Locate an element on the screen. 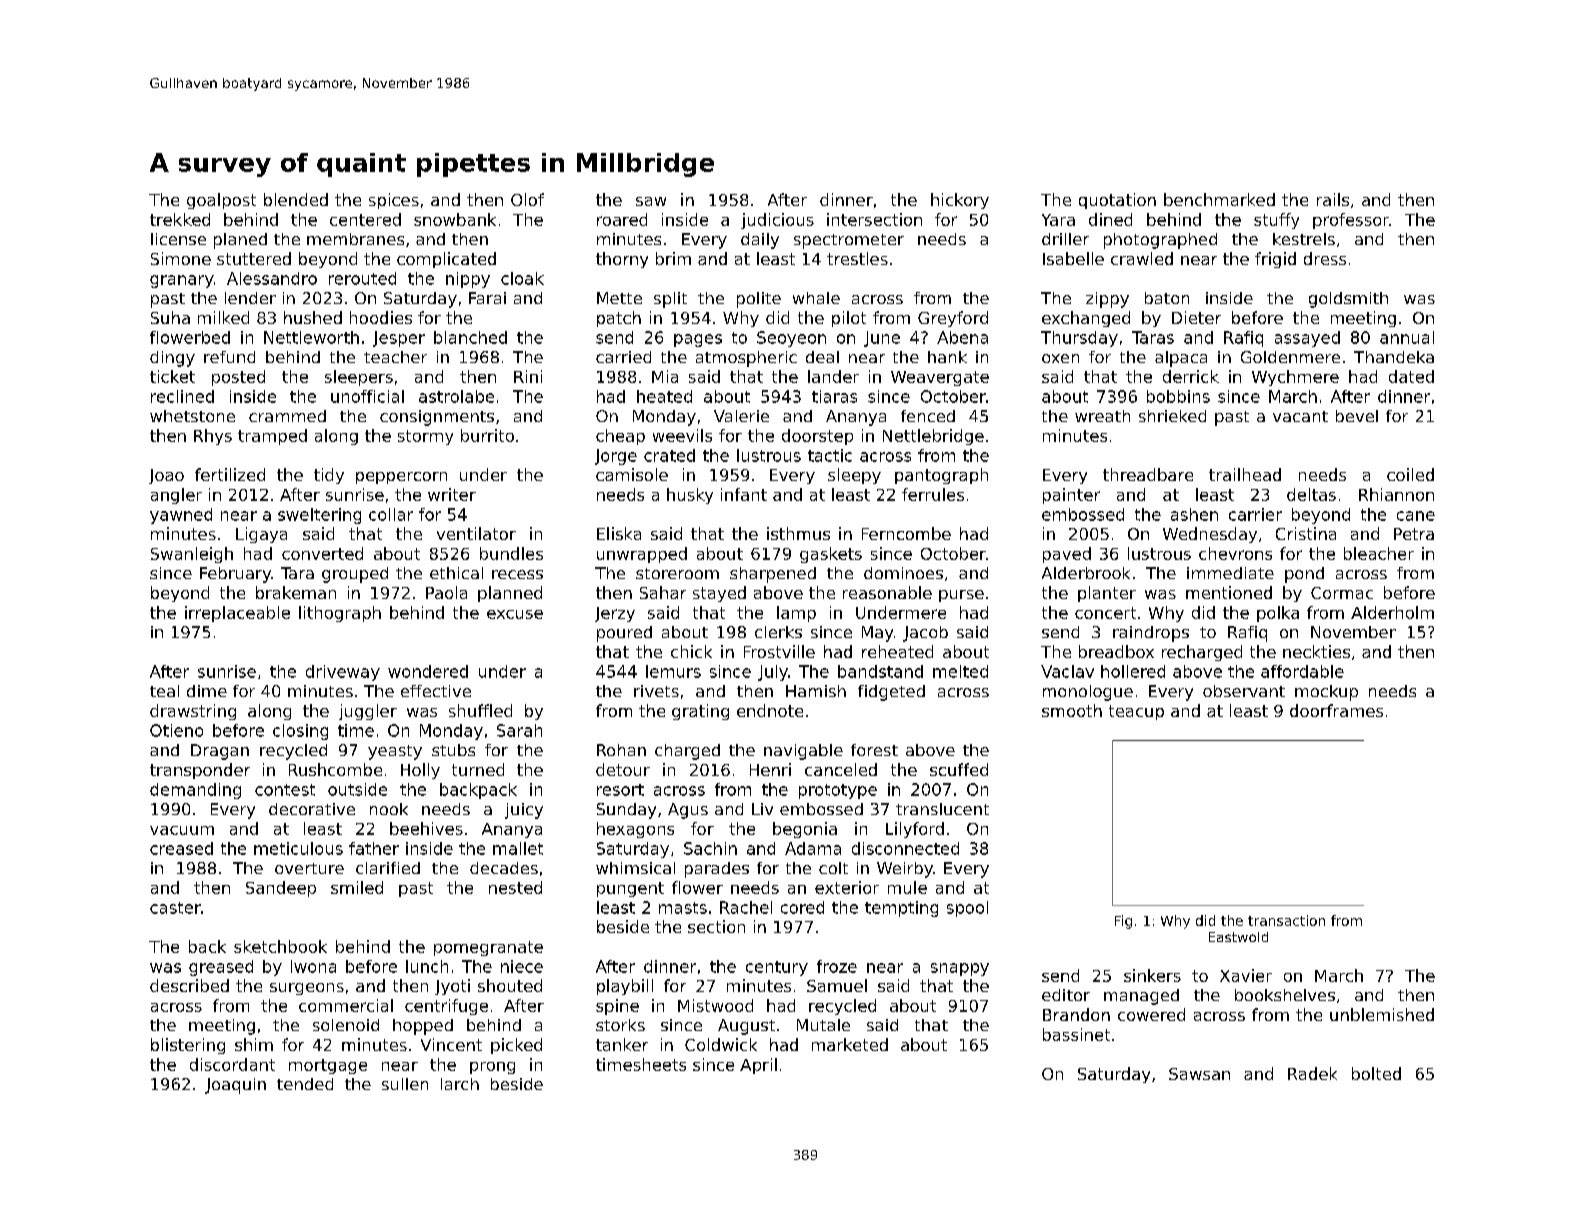 The height and width of the screenshot is (1225, 1585). ferrules is located at coordinates (933, 494).
